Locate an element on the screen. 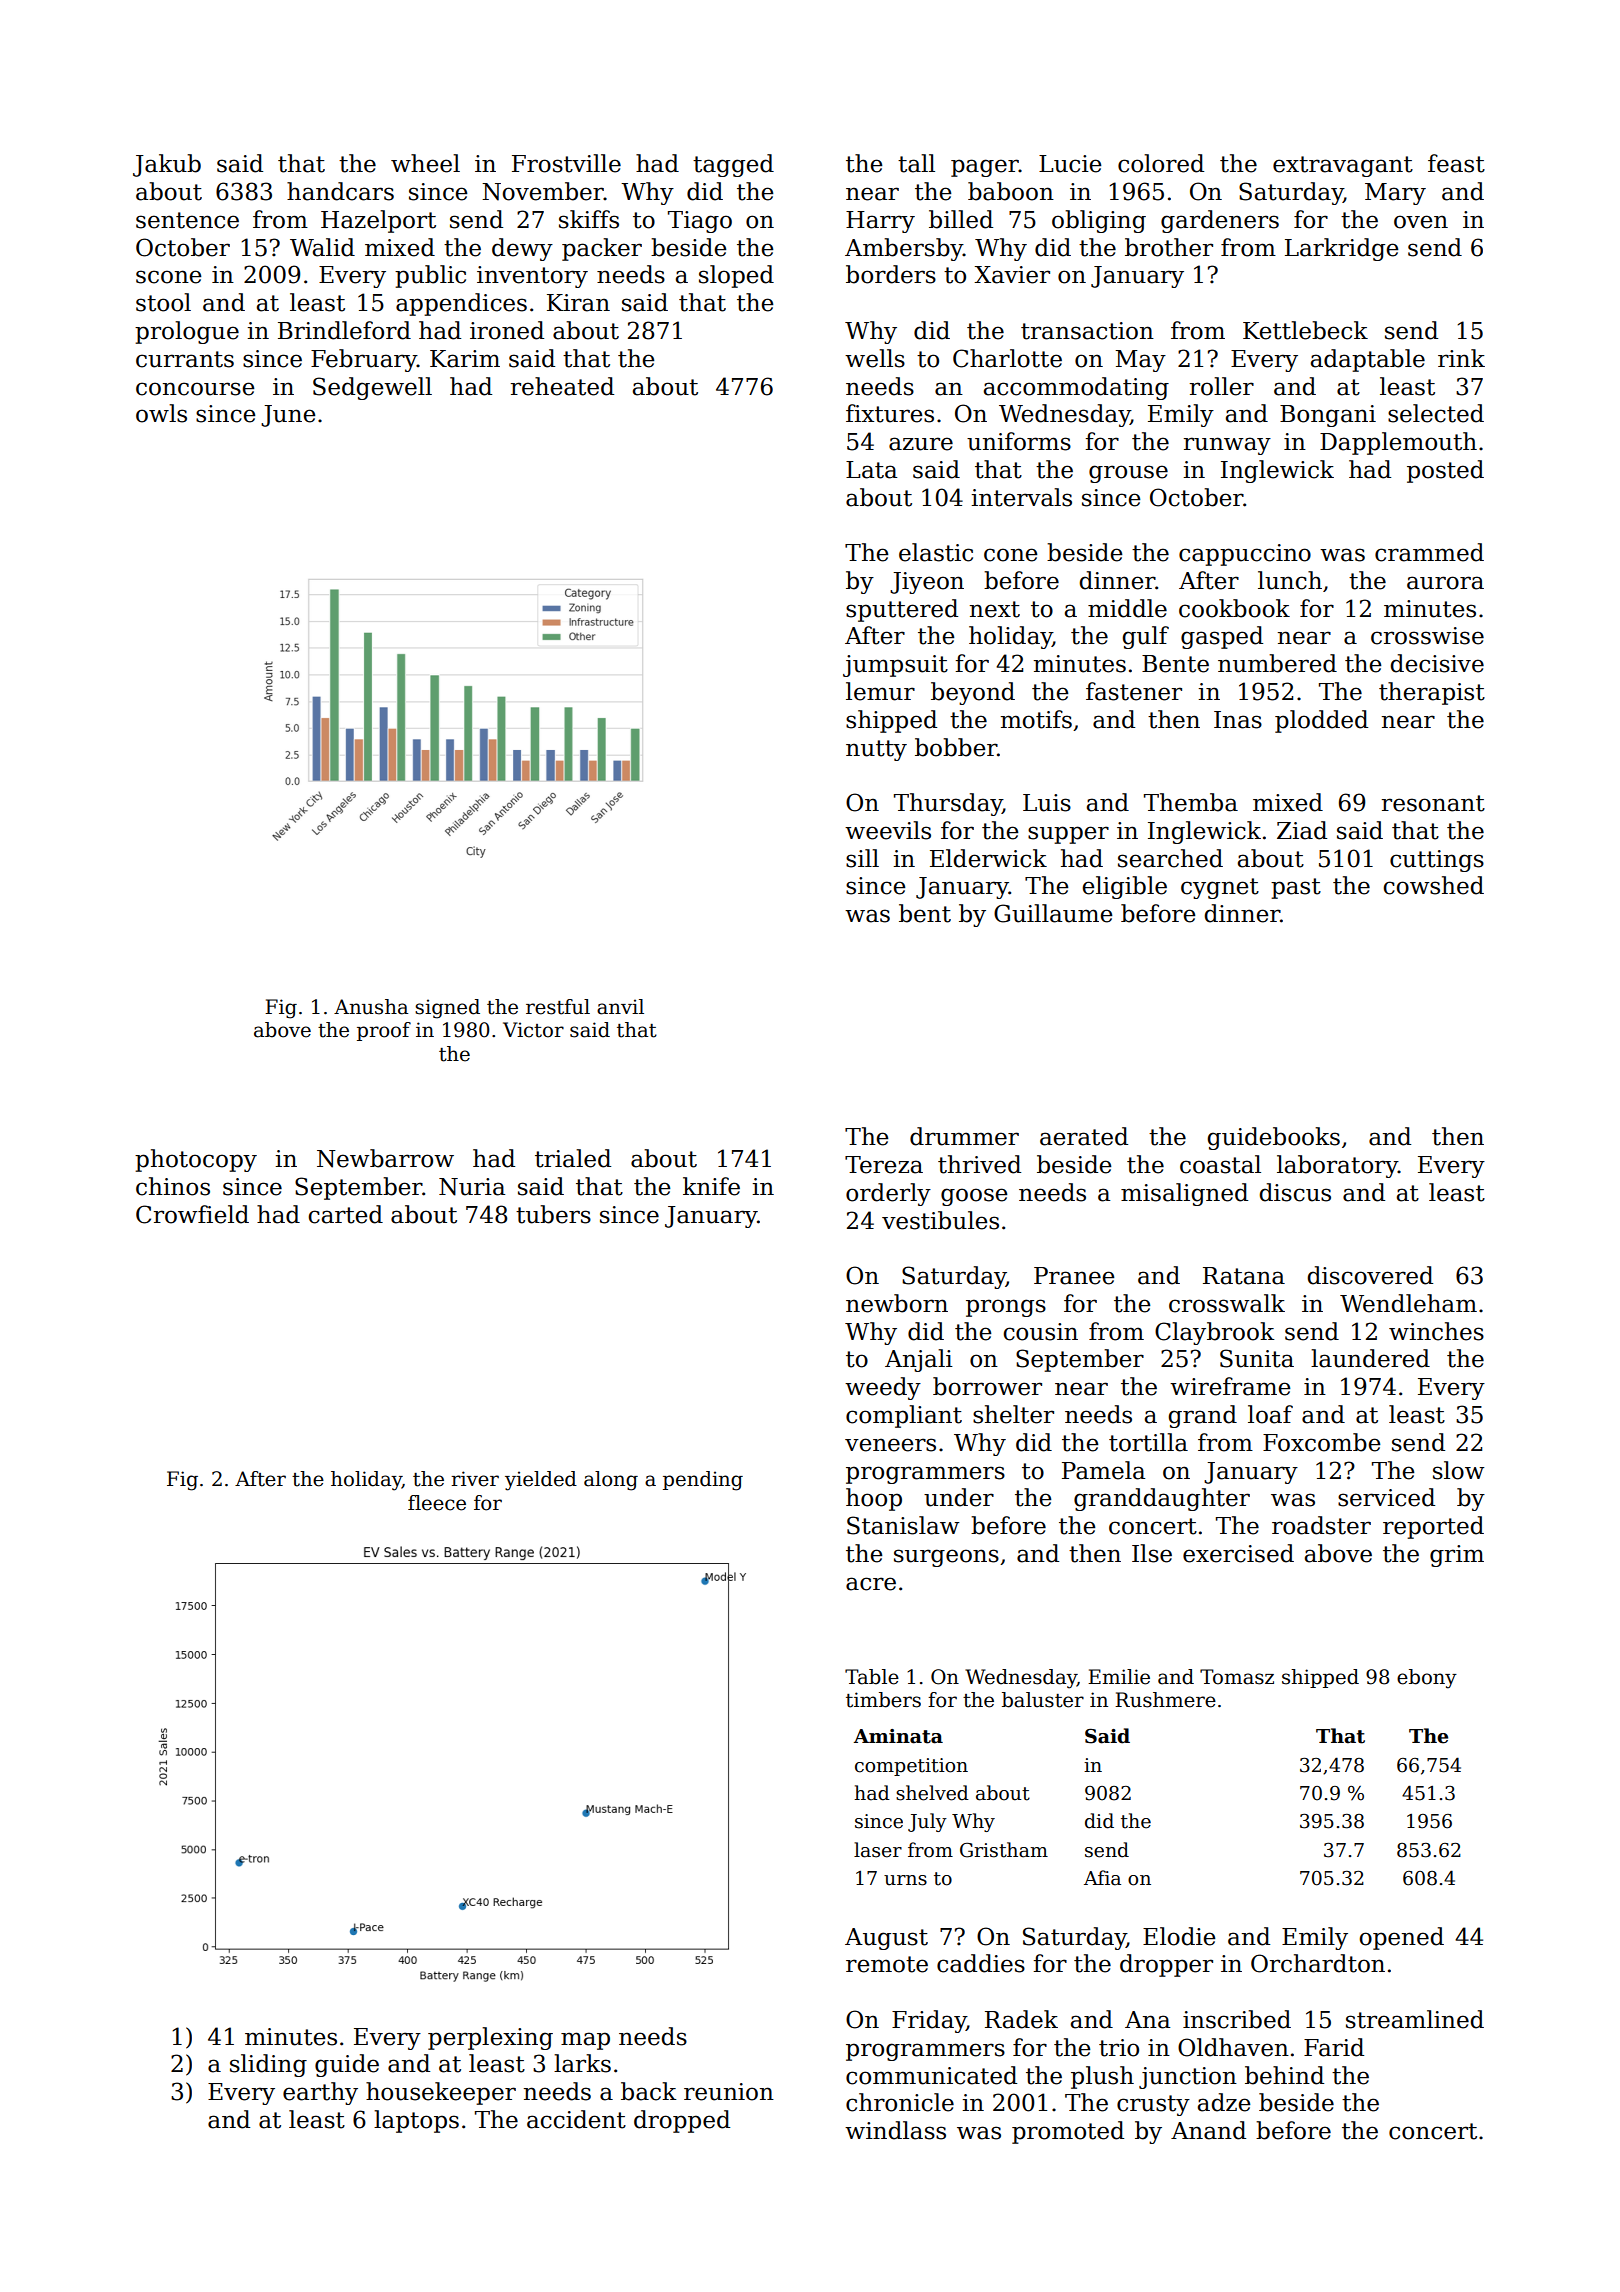 The width and height of the screenshot is (1620, 2292). wheel is located at coordinates (425, 163).
